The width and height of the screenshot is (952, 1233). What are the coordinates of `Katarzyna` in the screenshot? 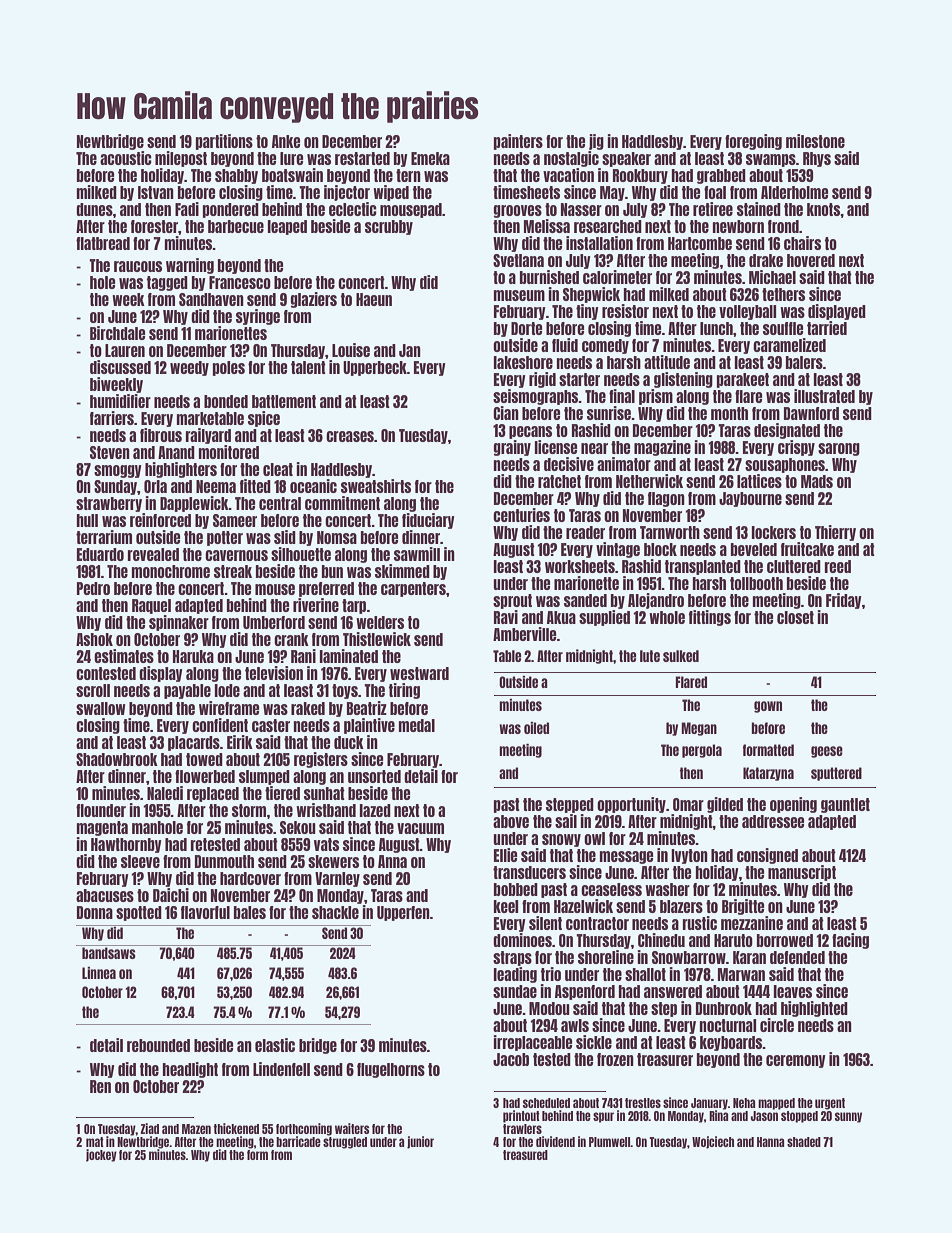 It's located at (768, 774).
